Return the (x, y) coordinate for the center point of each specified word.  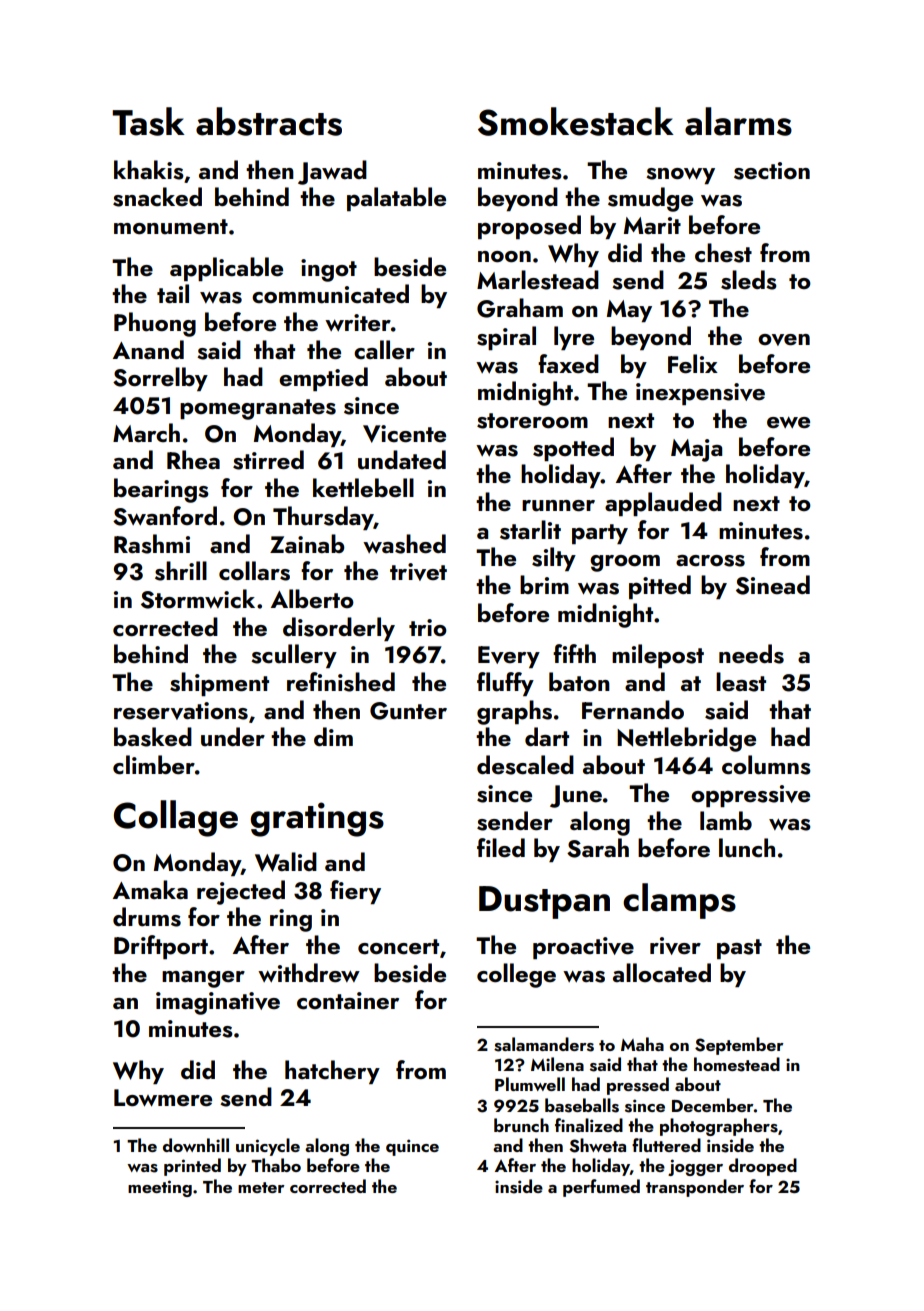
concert (398, 946)
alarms (738, 121)
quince (412, 1147)
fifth (574, 653)
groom (625, 563)
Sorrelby (160, 379)
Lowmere (163, 1097)
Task (148, 121)
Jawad (332, 172)
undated (402, 460)
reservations (181, 711)
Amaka (150, 889)
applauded (663, 504)
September (739, 1046)
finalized (589, 1125)
